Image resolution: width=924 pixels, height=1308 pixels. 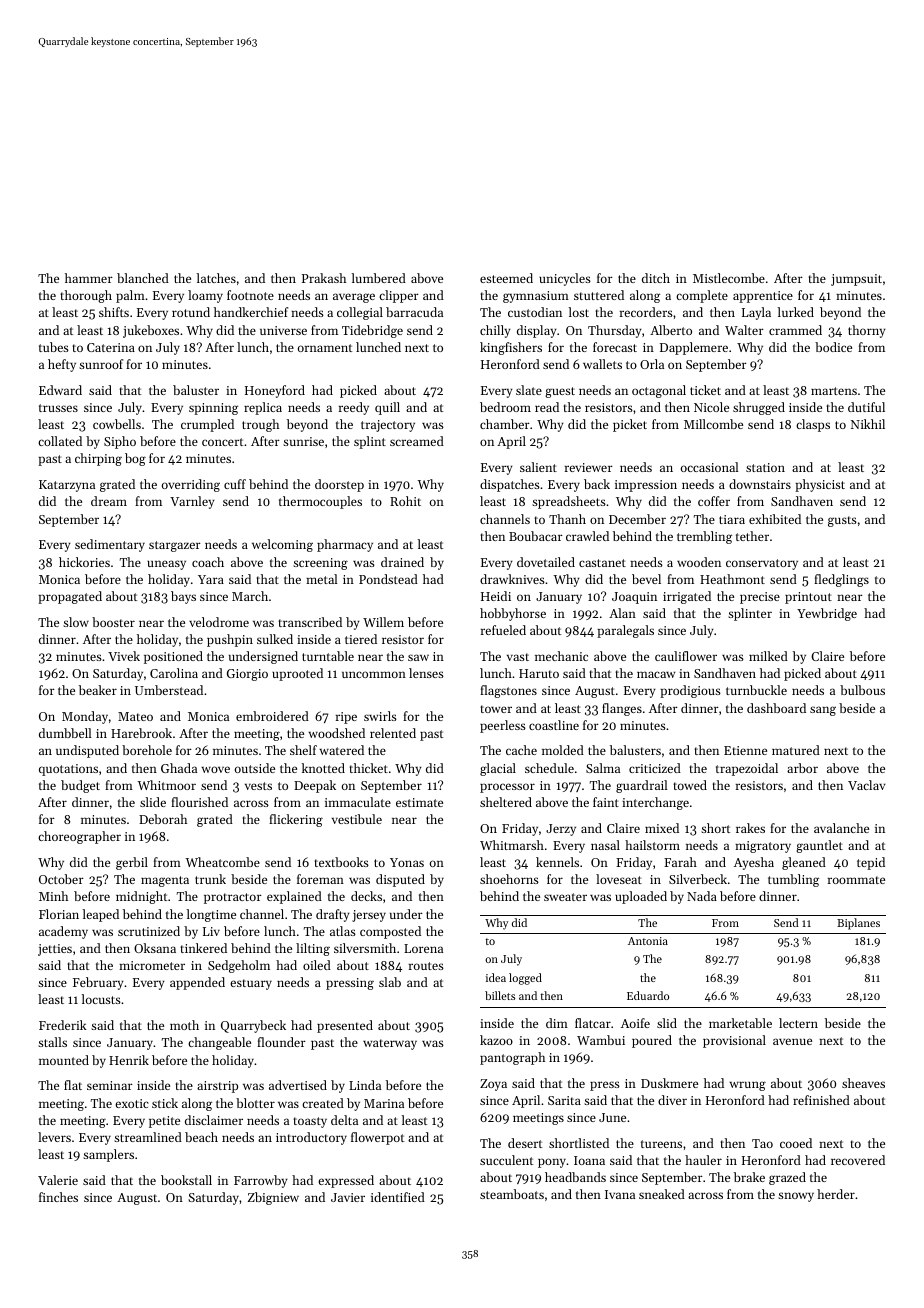 What do you see at coordinates (89, 278) in the document?
I see `hammer` at bounding box center [89, 278].
